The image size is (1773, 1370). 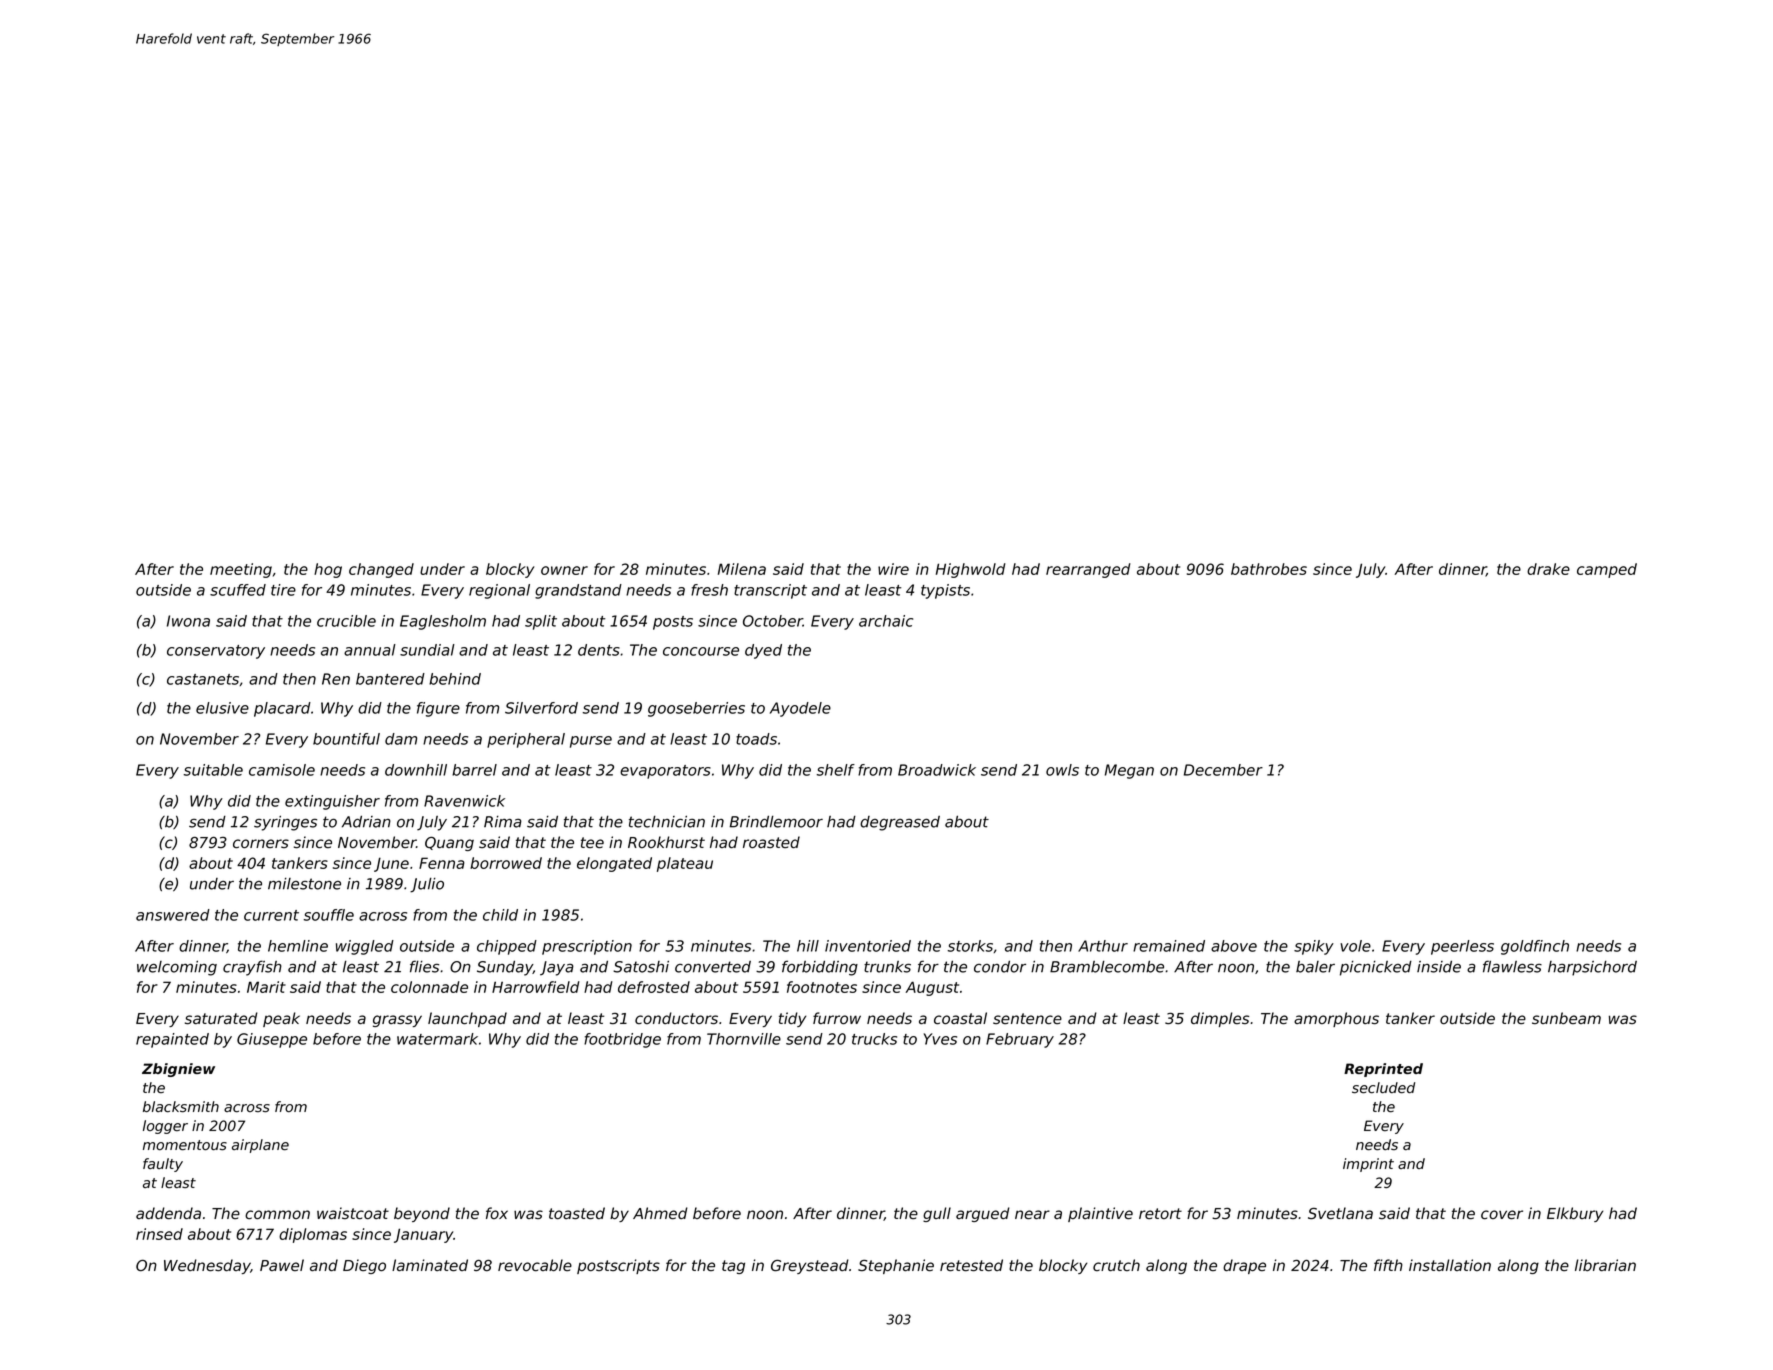 What do you see at coordinates (328, 570) in the document?
I see `hog` at bounding box center [328, 570].
